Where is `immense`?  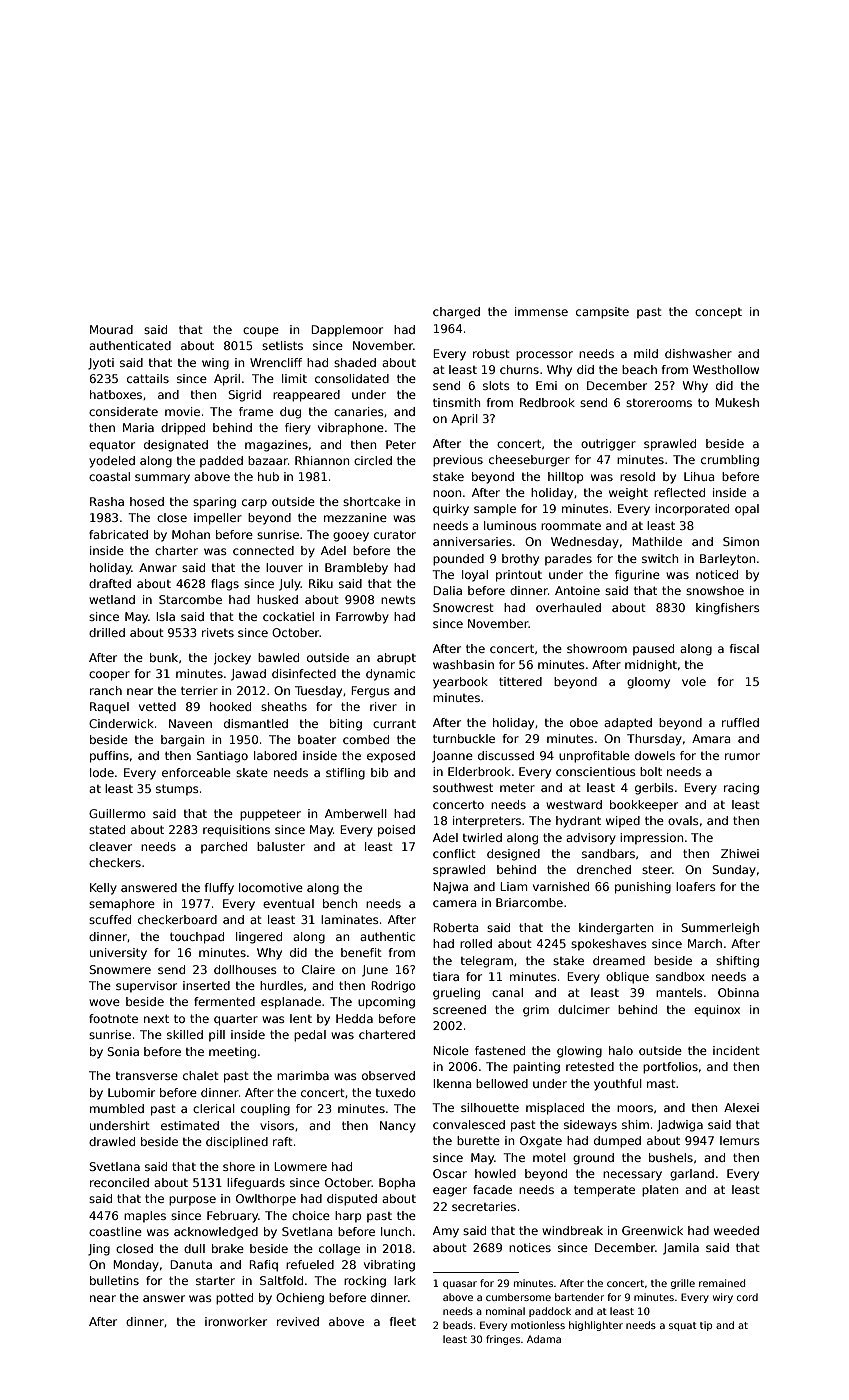
immense is located at coordinates (541, 311).
